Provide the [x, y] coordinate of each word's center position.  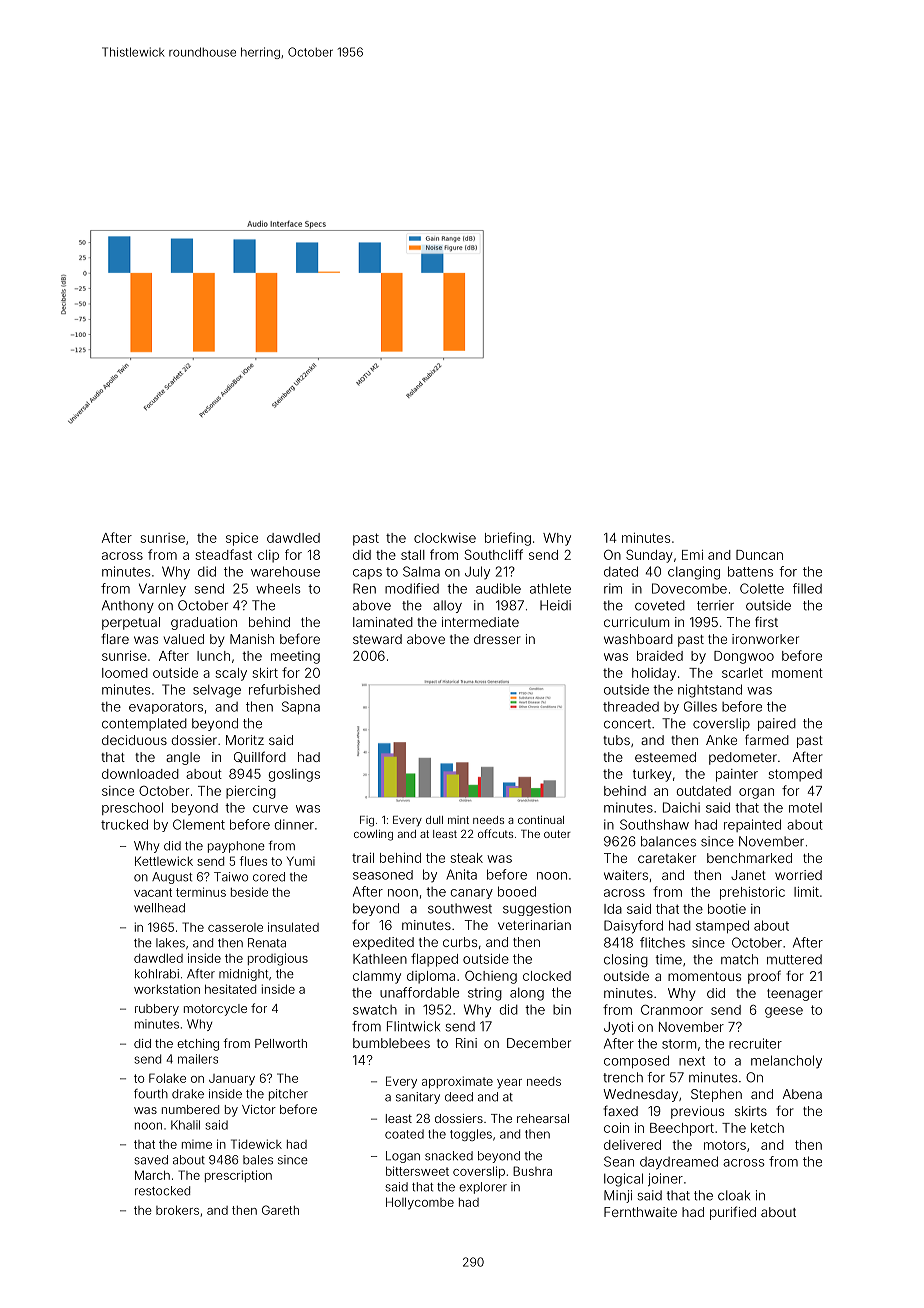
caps [367, 574]
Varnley [162, 590]
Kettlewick [164, 861]
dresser [497, 639]
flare [115, 638]
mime [197, 1144]
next [692, 1061]
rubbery [157, 1010]
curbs [460, 942]
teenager [795, 995]
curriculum [636, 622]
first [766, 621]
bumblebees [391, 1043]
